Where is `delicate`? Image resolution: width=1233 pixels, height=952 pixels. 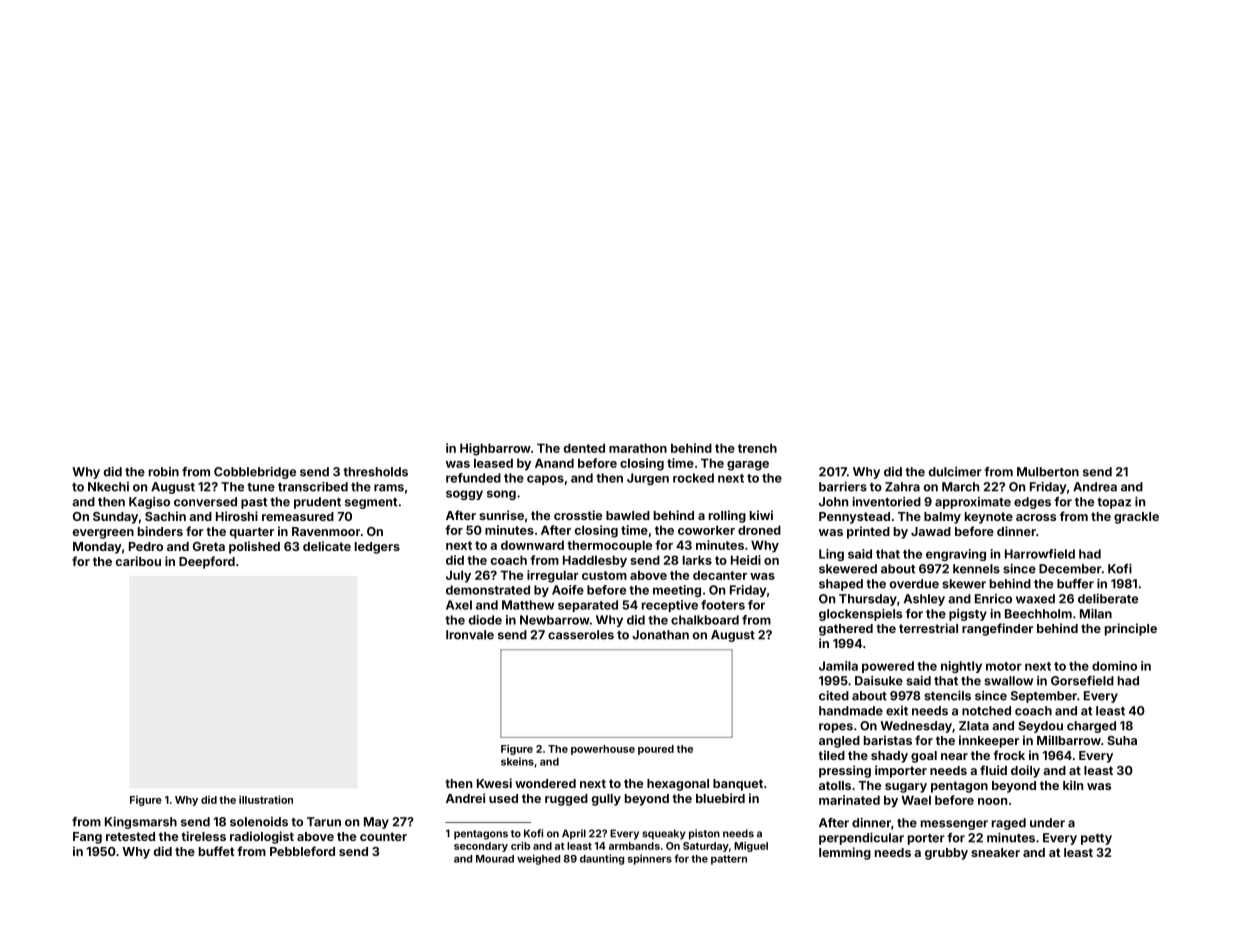
delicate is located at coordinates (327, 546).
